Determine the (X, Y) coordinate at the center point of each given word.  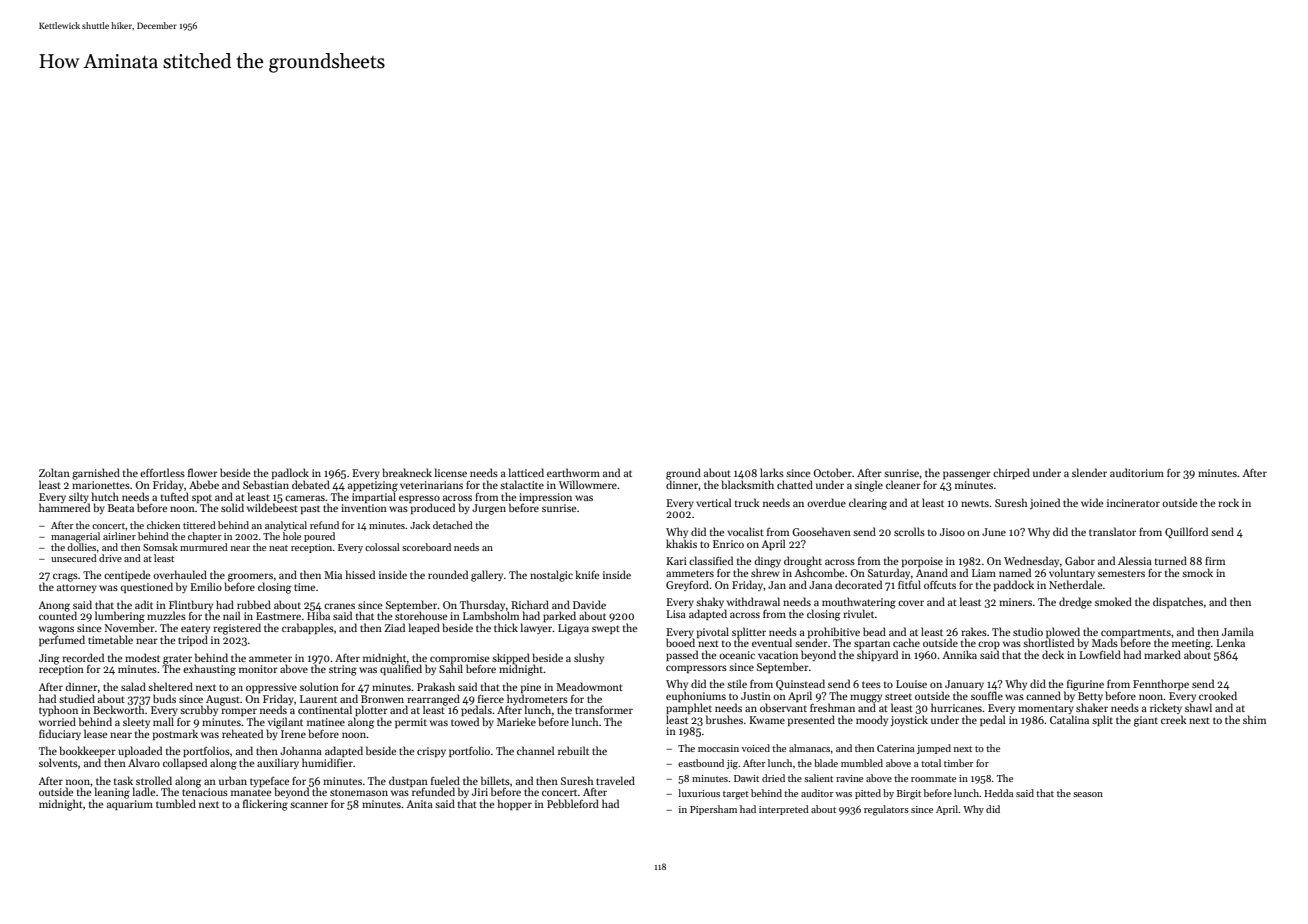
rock (1228, 502)
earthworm (573, 472)
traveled (615, 780)
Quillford (1186, 532)
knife (587, 574)
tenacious (205, 792)
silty (79, 498)
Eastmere (278, 616)
